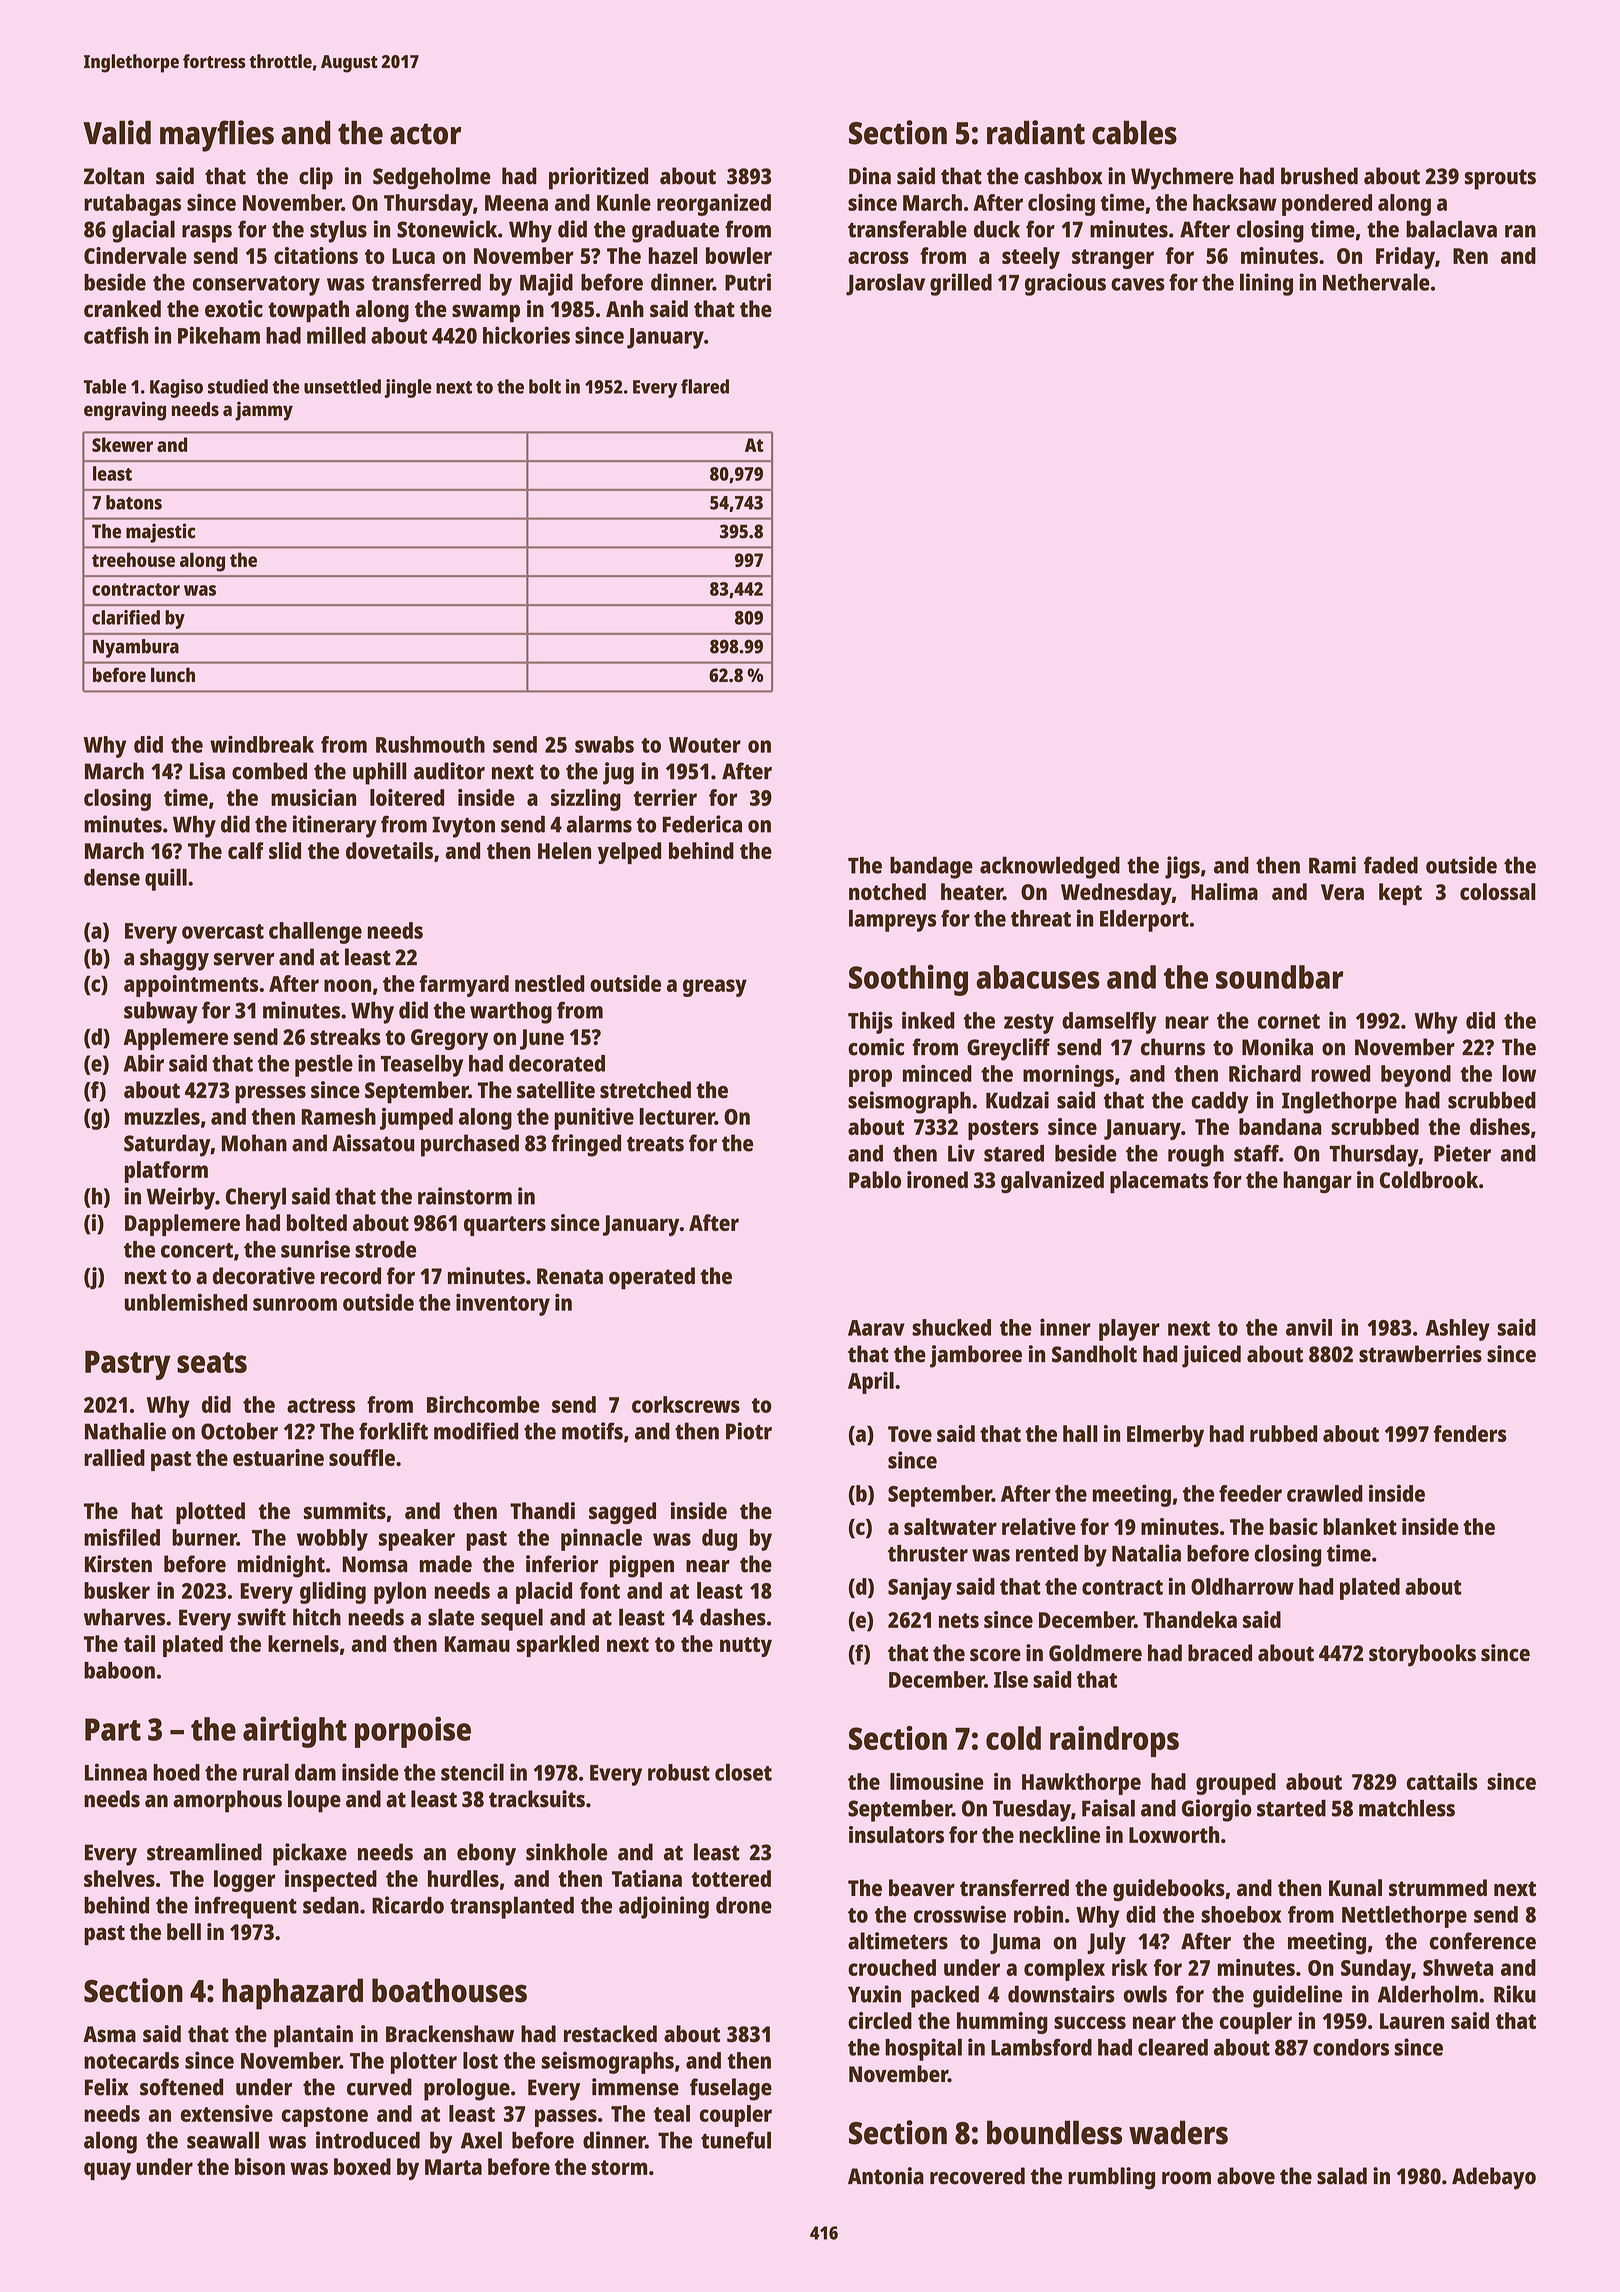  I want to click on sprouts, so click(1500, 179).
